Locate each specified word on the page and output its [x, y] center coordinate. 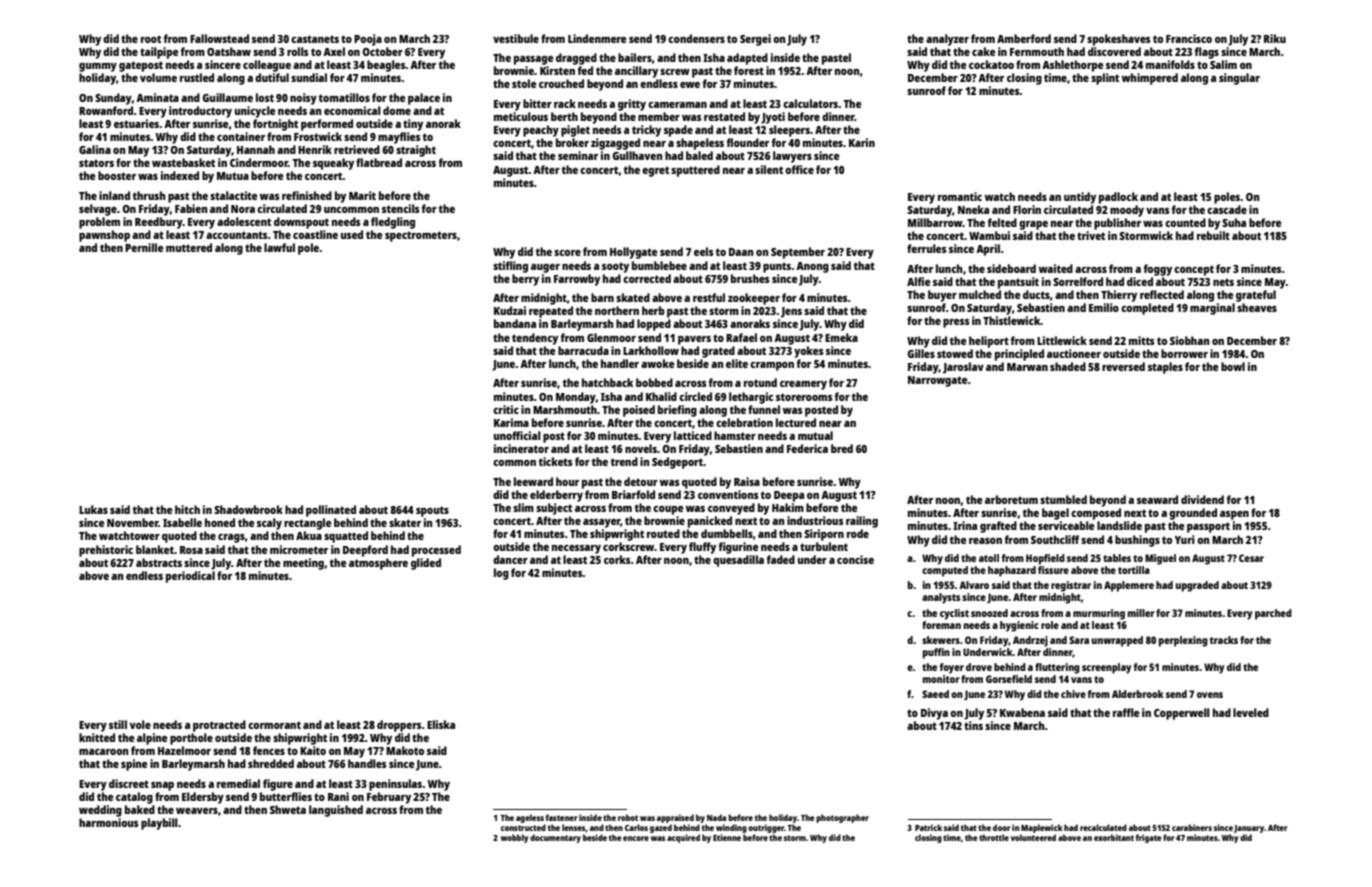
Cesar [1251, 558]
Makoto [405, 750]
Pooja [368, 40]
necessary [576, 549]
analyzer [947, 40]
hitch [187, 509]
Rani [338, 796]
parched [1273, 614]
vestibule [516, 38]
